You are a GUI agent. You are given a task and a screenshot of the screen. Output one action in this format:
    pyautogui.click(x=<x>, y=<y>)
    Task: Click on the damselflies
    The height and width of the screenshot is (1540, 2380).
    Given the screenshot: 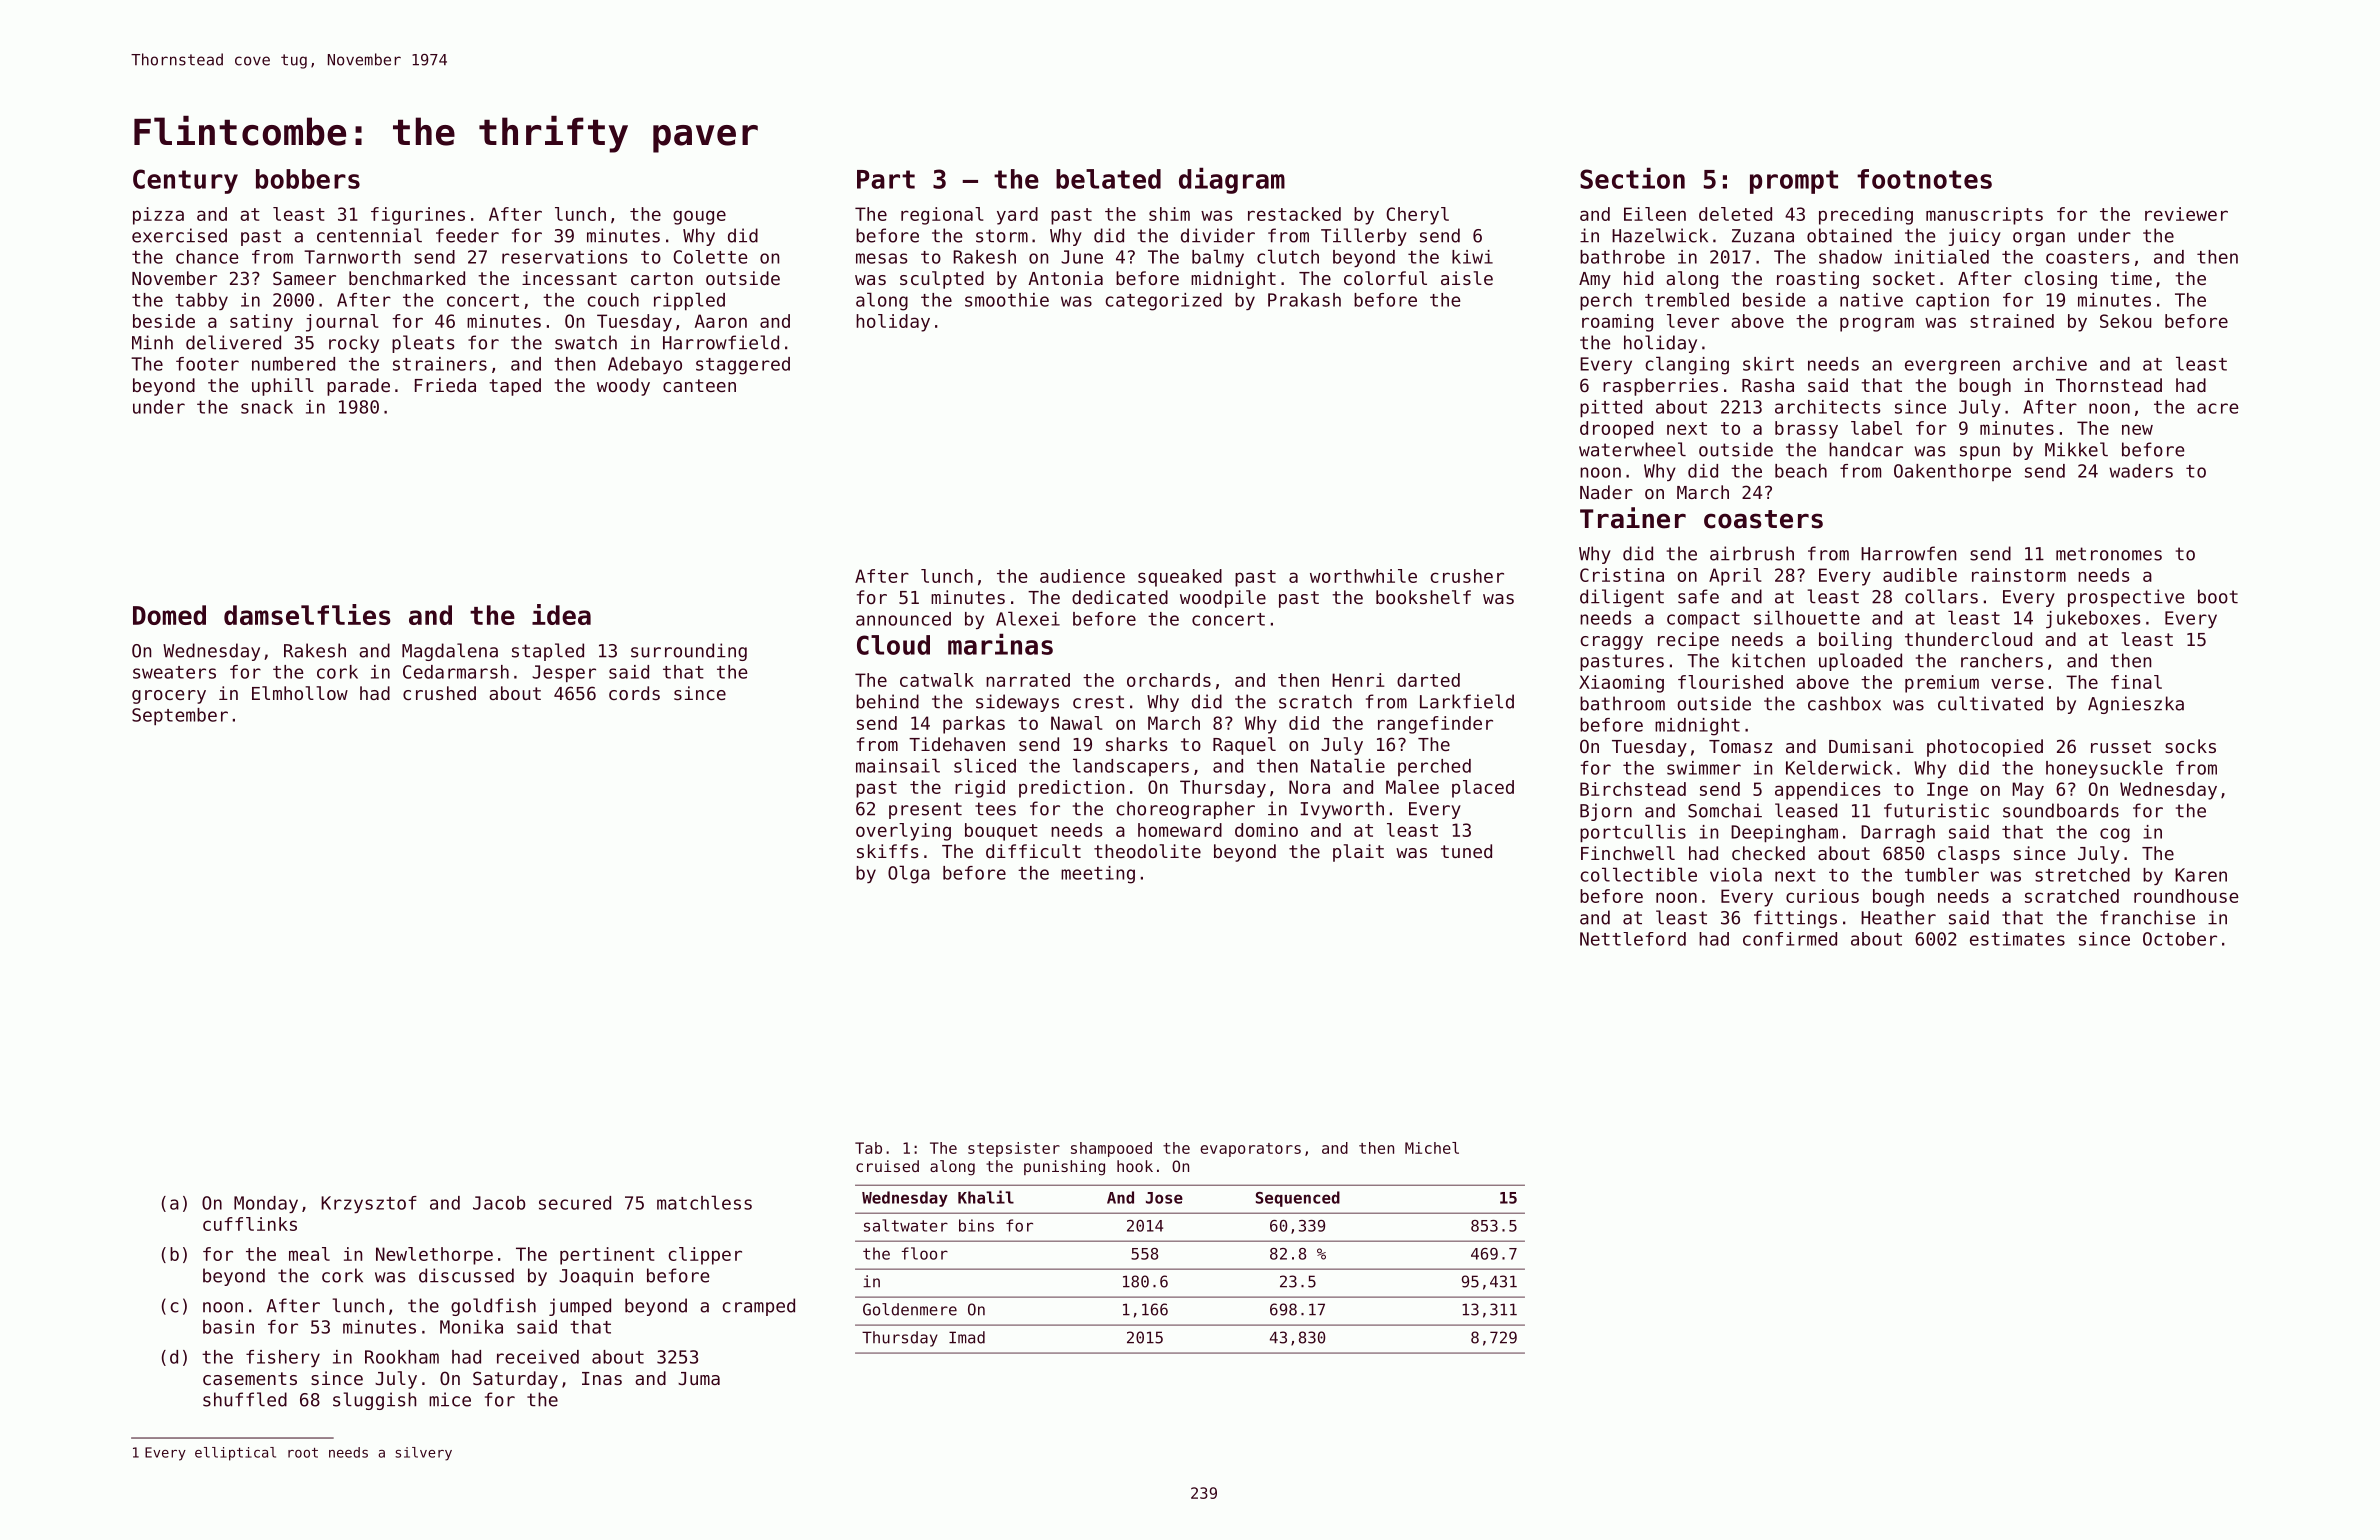 What is the action you would take?
    pyautogui.click(x=307, y=614)
